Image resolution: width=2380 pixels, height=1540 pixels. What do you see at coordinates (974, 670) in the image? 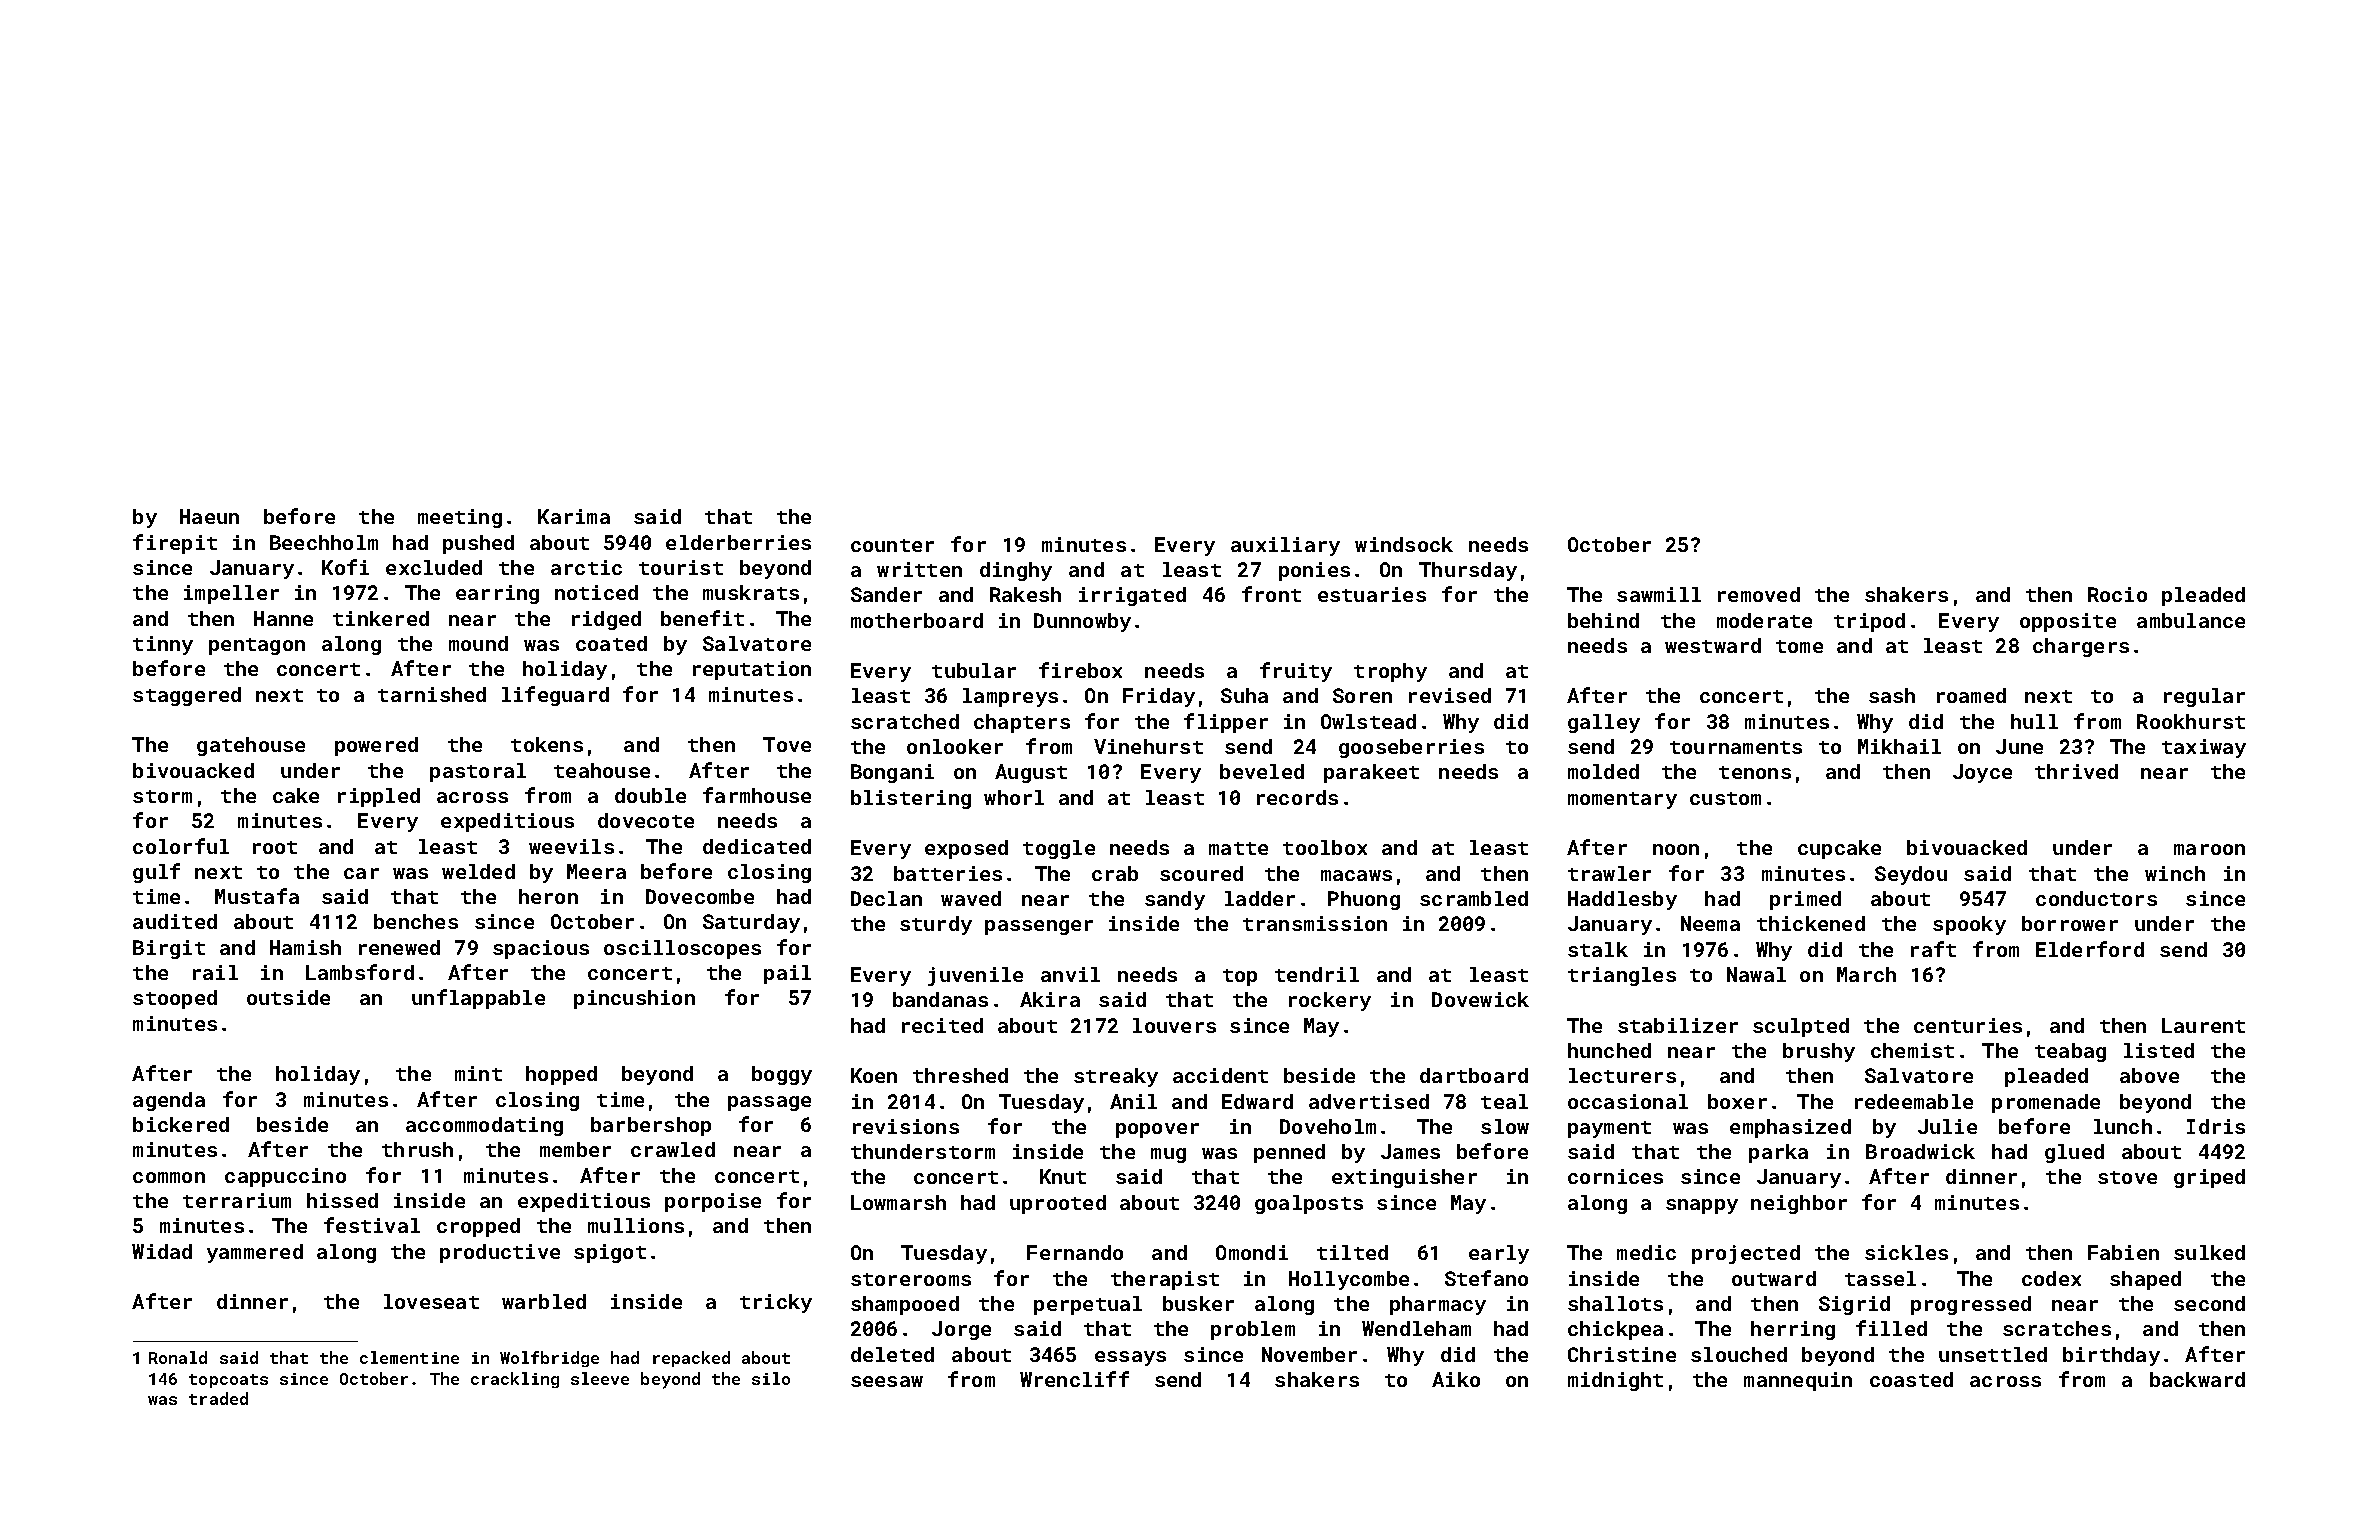
I see `tubular` at bounding box center [974, 670].
